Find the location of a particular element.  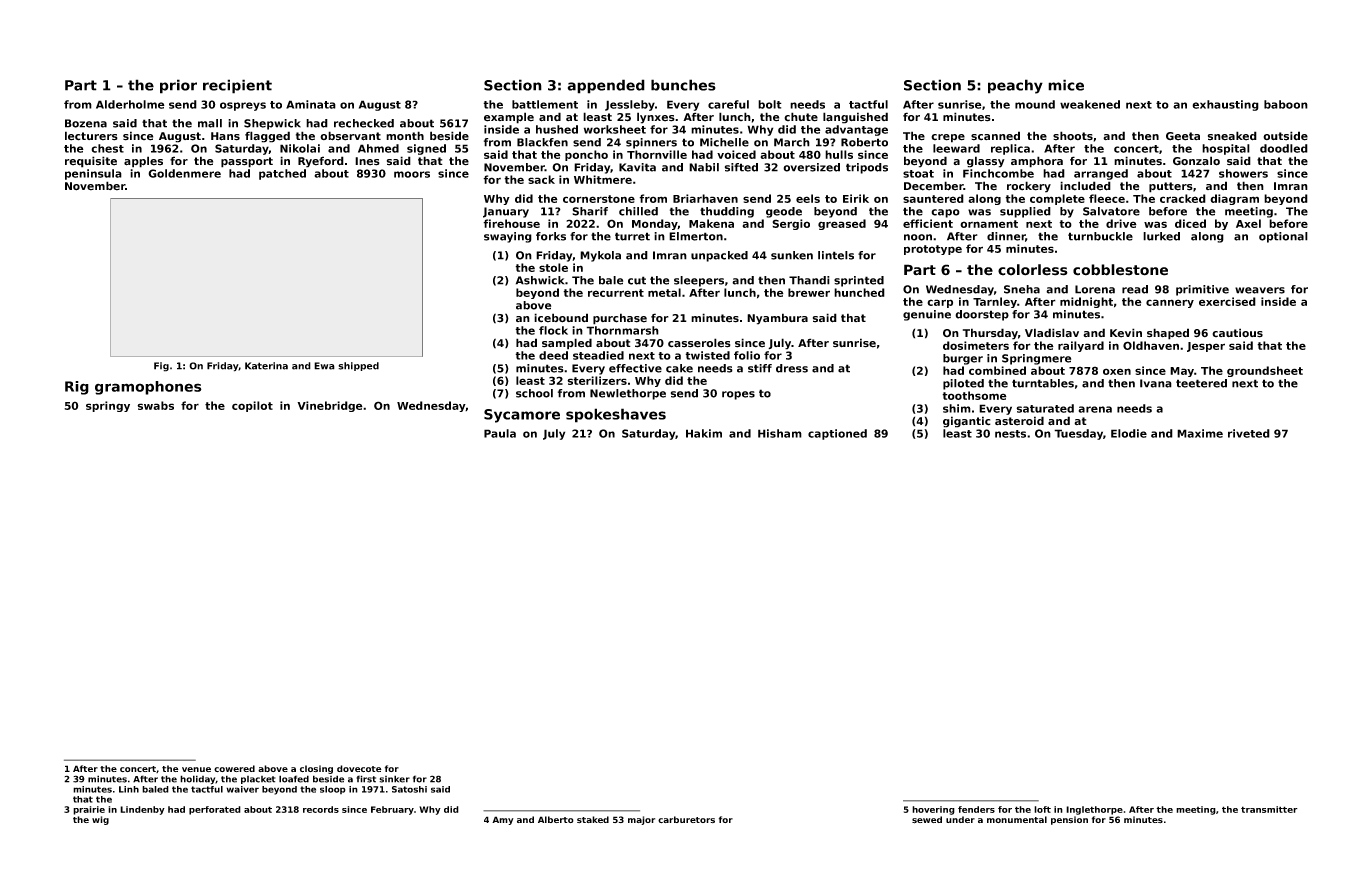

Paula is located at coordinates (500, 433).
